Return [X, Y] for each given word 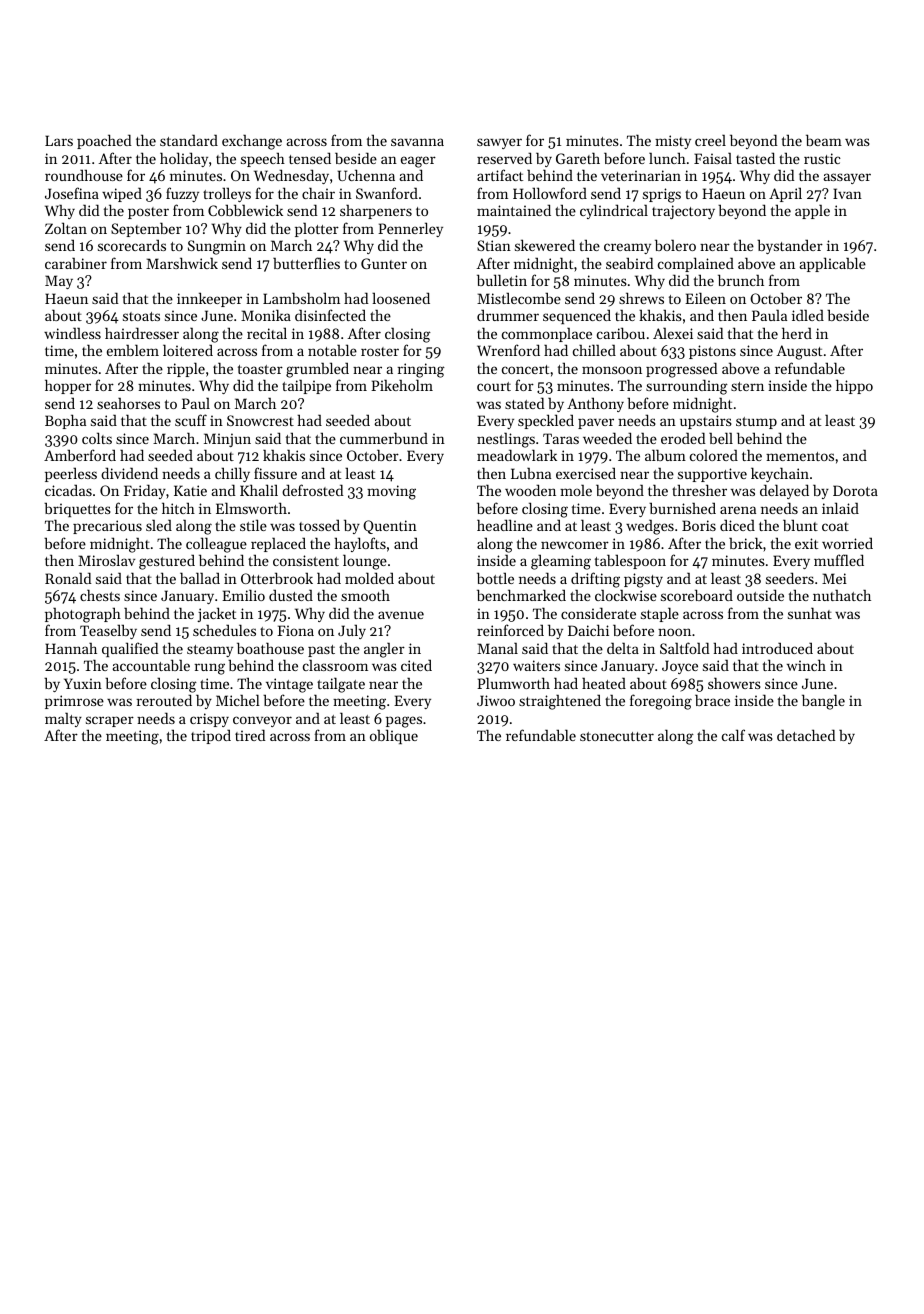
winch [806, 665]
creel [710, 140]
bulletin [502, 280]
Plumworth [513, 683]
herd [797, 333]
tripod [211, 737]
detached [806, 735]
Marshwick [182, 263]
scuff [191, 420]
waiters [536, 665]
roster [380, 351]
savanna [417, 142]
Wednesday [291, 176]
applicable [832, 264]
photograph [83, 615]
